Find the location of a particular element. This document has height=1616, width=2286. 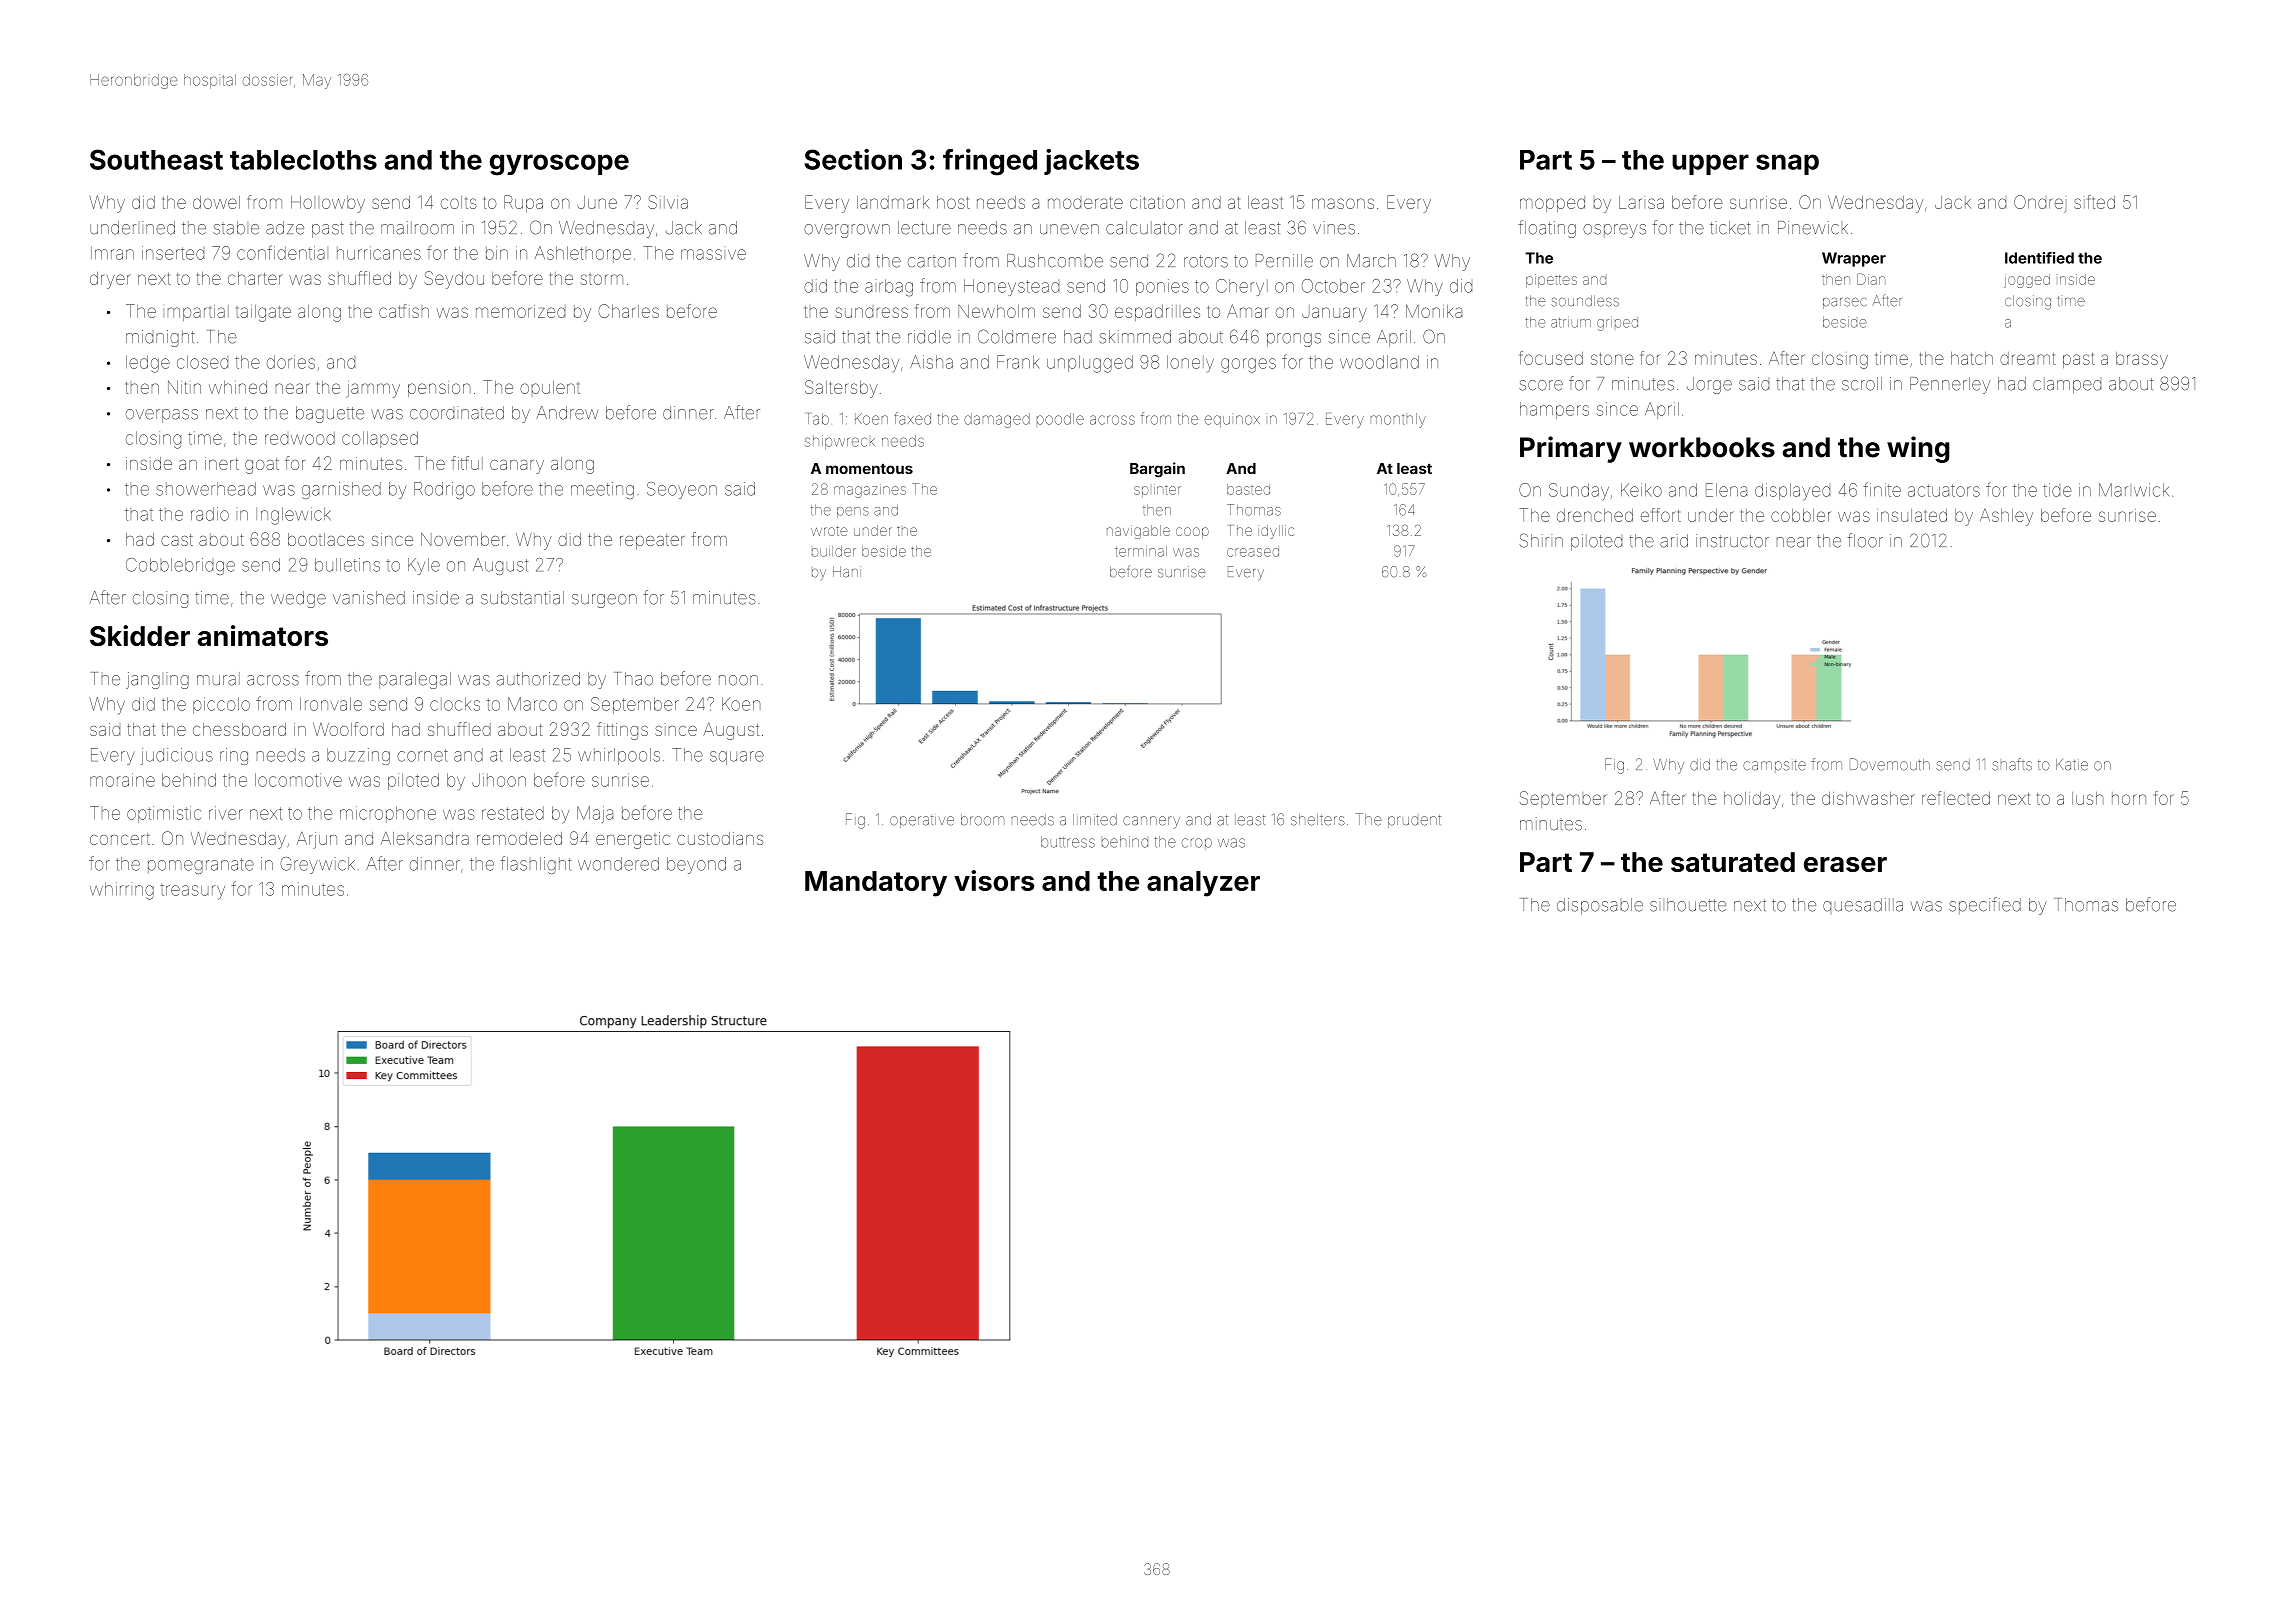

riddle is located at coordinates (929, 337).
